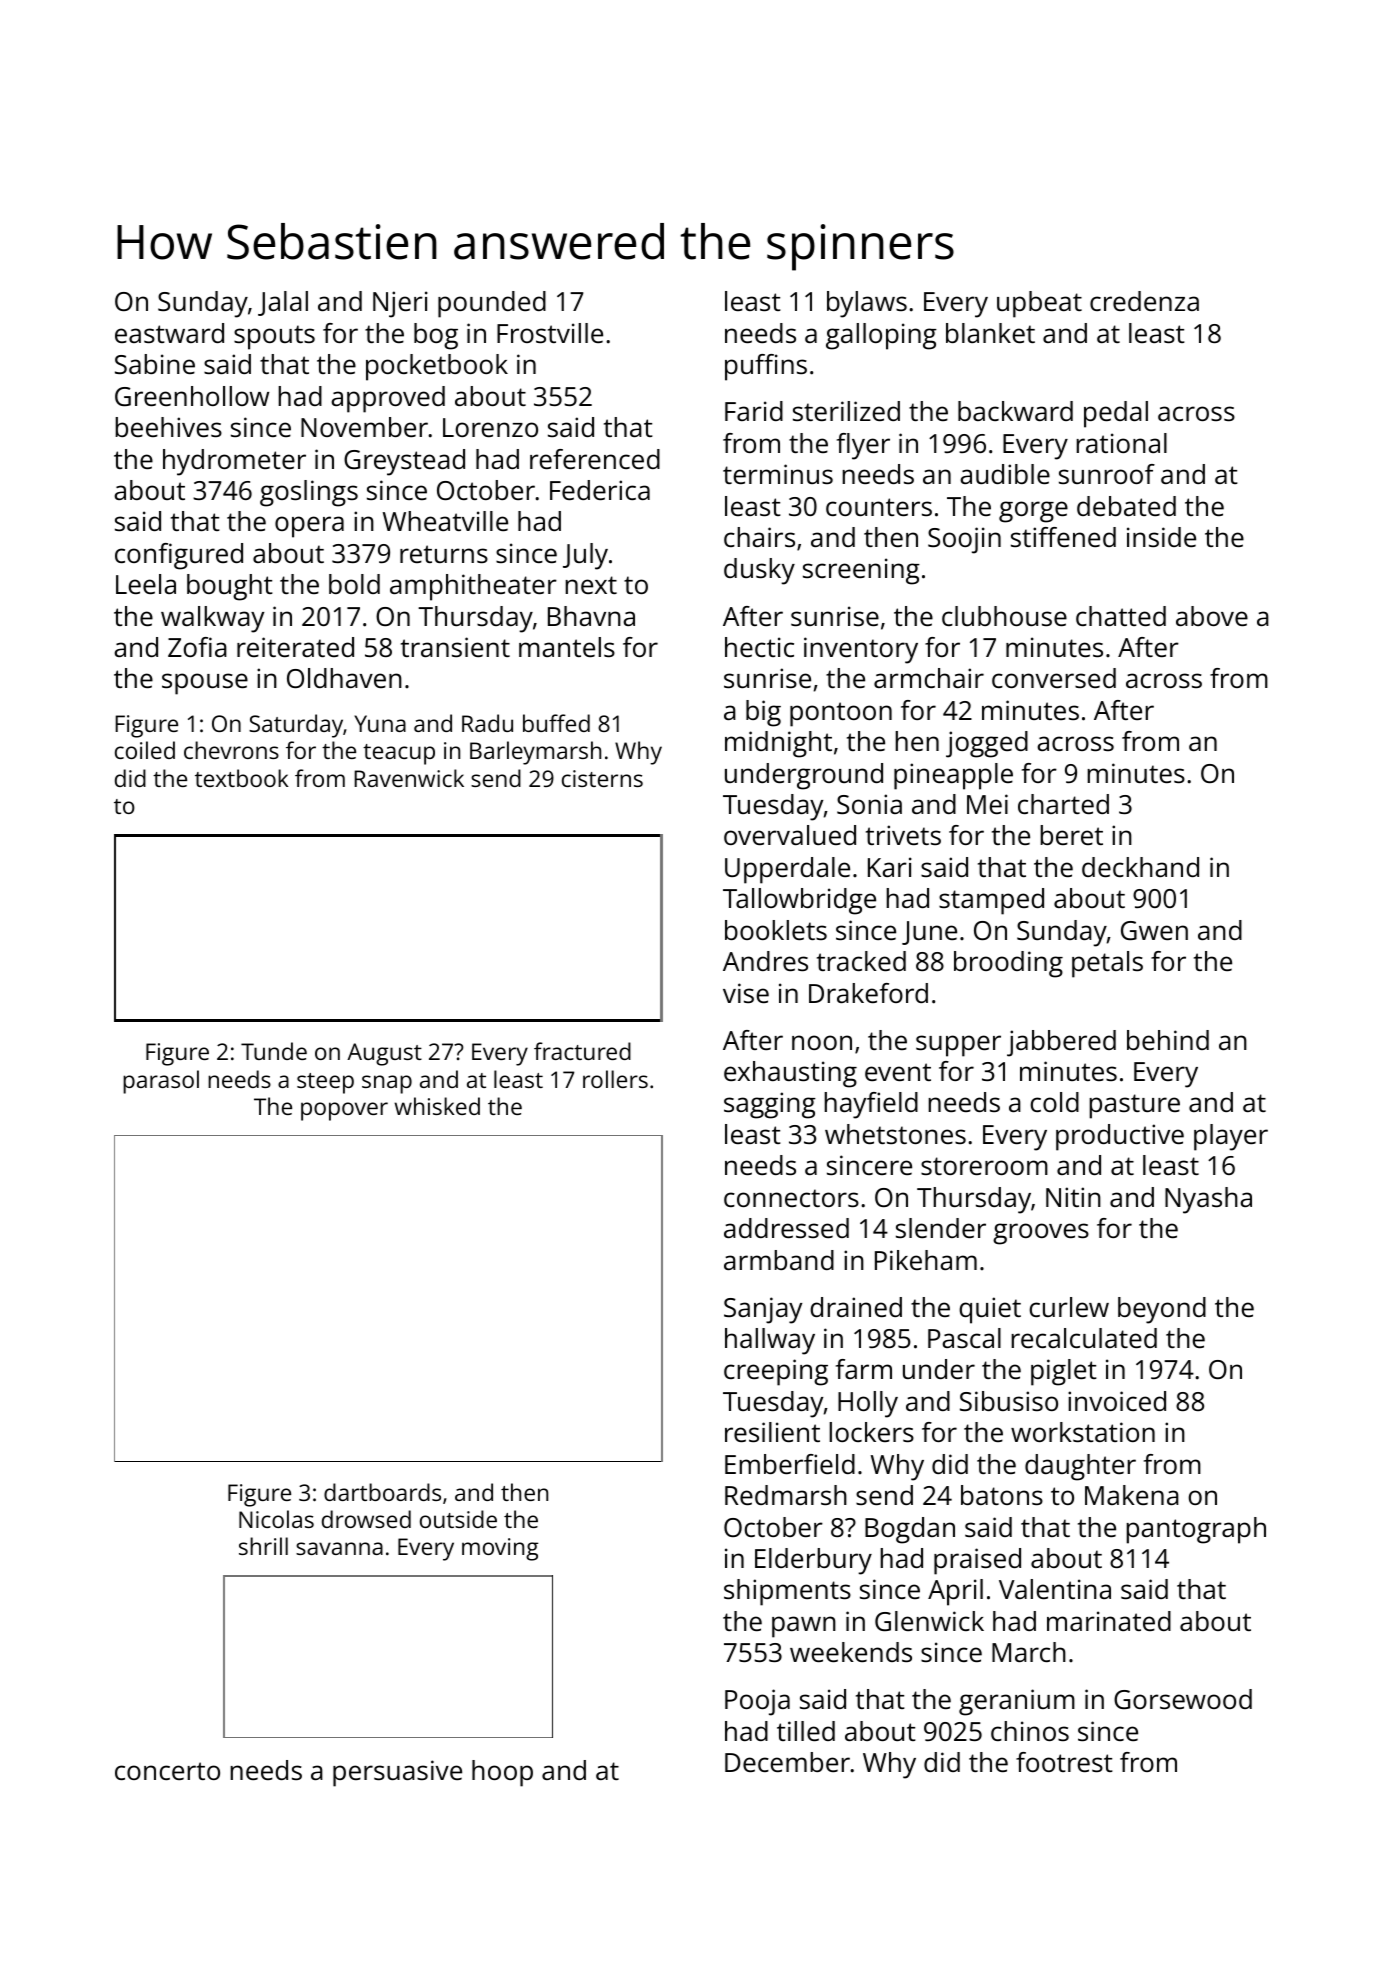 This screenshot has width=1386, height=1969. I want to click on booklets, so click(776, 930).
